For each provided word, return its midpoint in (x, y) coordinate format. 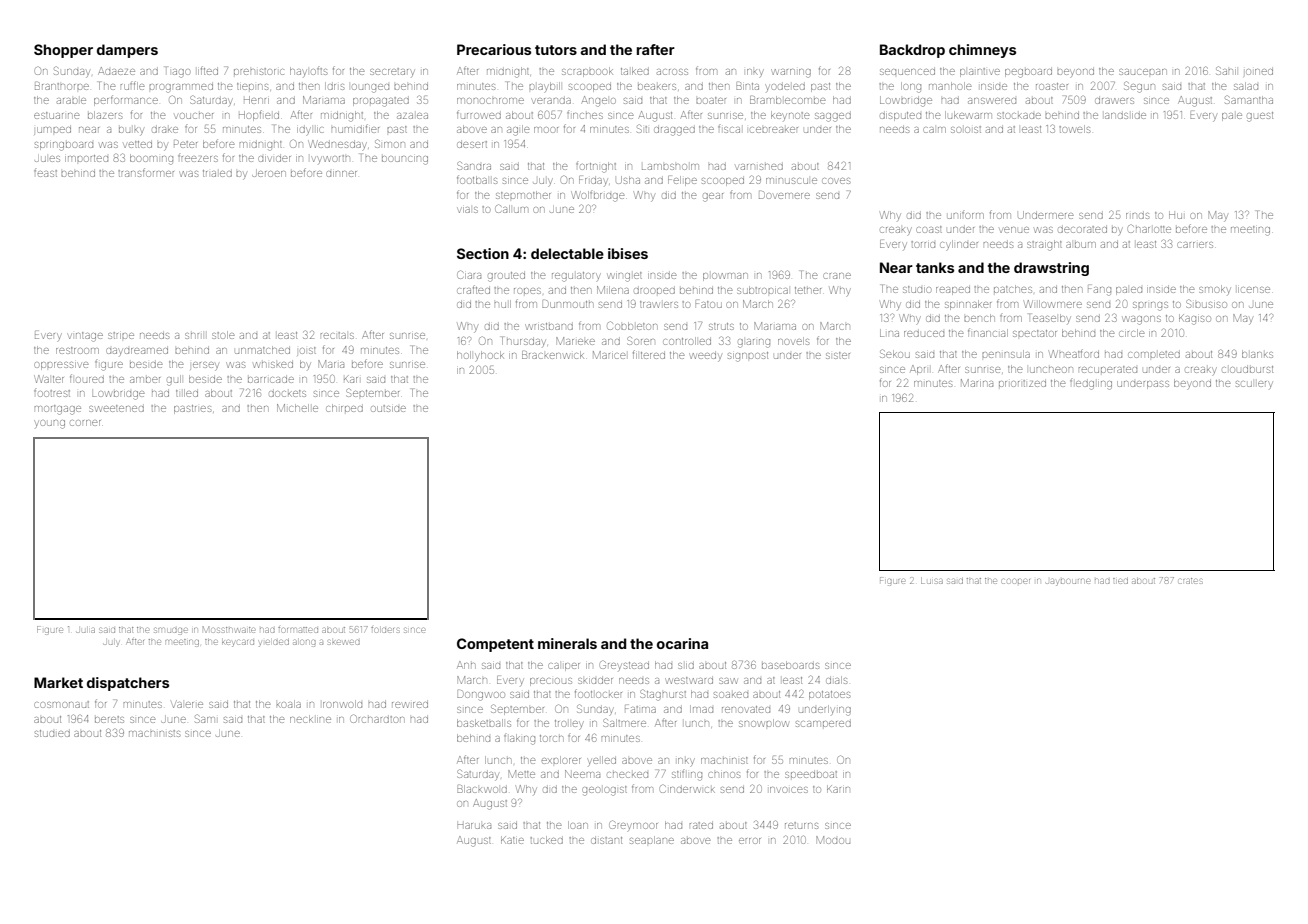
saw (728, 681)
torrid (923, 244)
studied (52, 733)
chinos (724, 775)
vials (468, 210)
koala (289, 704)
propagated (381, 102)
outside (389, 408)
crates (1190, 581)
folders (385, 630)
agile (518, 130)
